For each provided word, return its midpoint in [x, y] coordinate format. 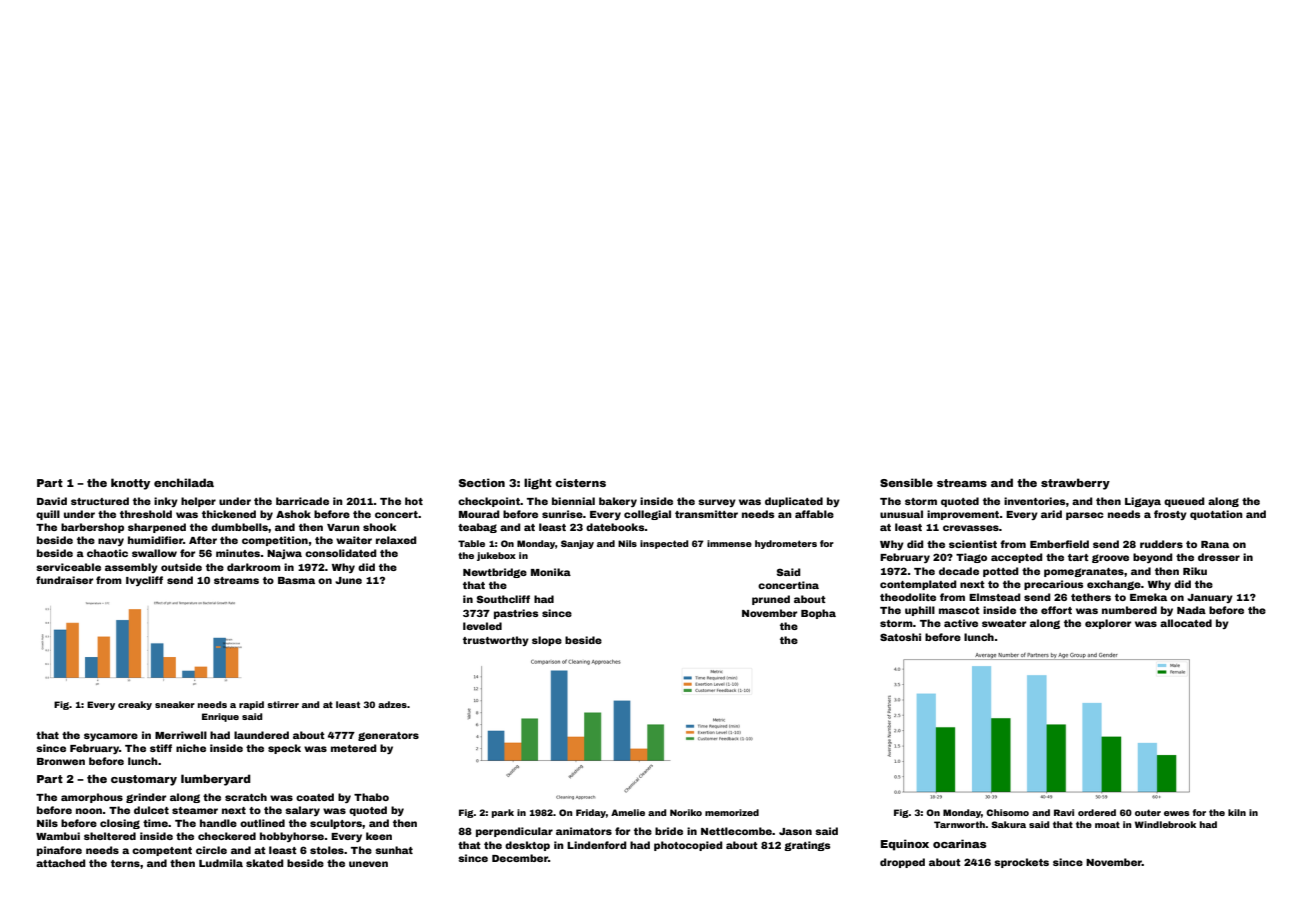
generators [388, 736]
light [538, 484]
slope [547, 641]
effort [1056, 610]
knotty [130, 484]
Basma [296, 580]
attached [61, 863]
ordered [1097, 812]
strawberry [1075, 484]
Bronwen [61, 761]
